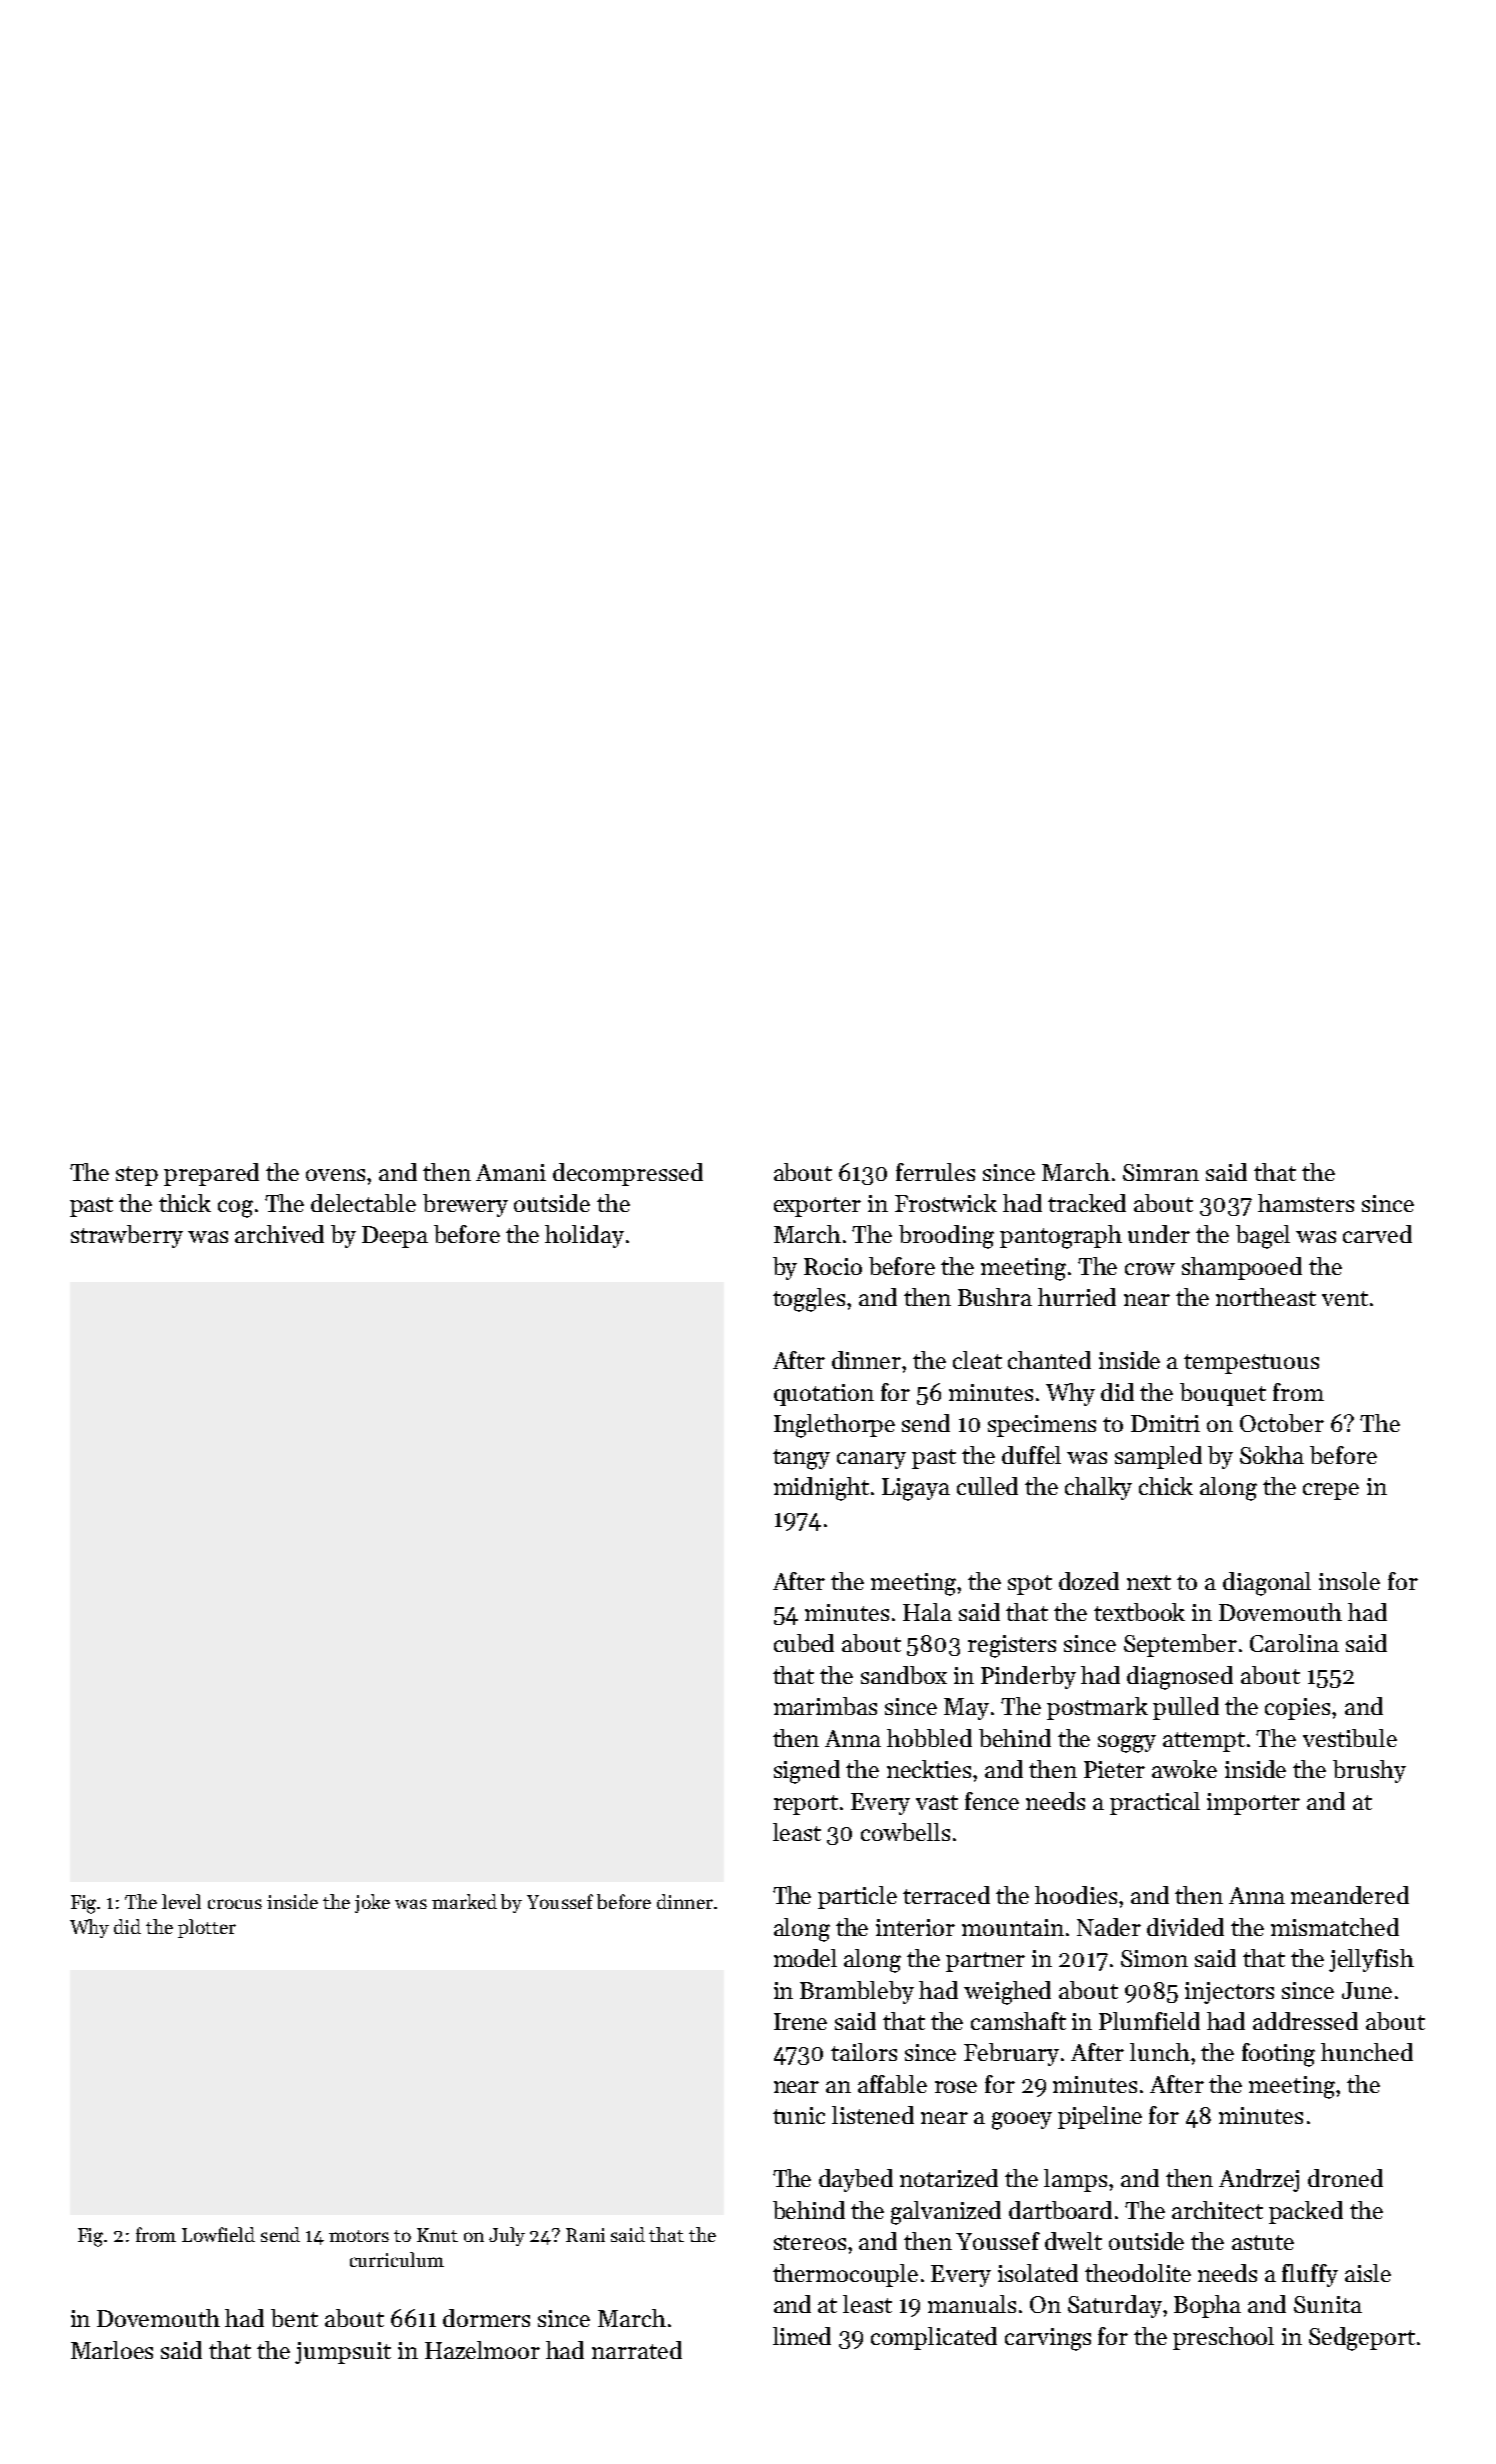 The image size is (1496, 2464). Describe the element at coordinates (1350, 1738) in the page. I see `vestibule` at that location.
